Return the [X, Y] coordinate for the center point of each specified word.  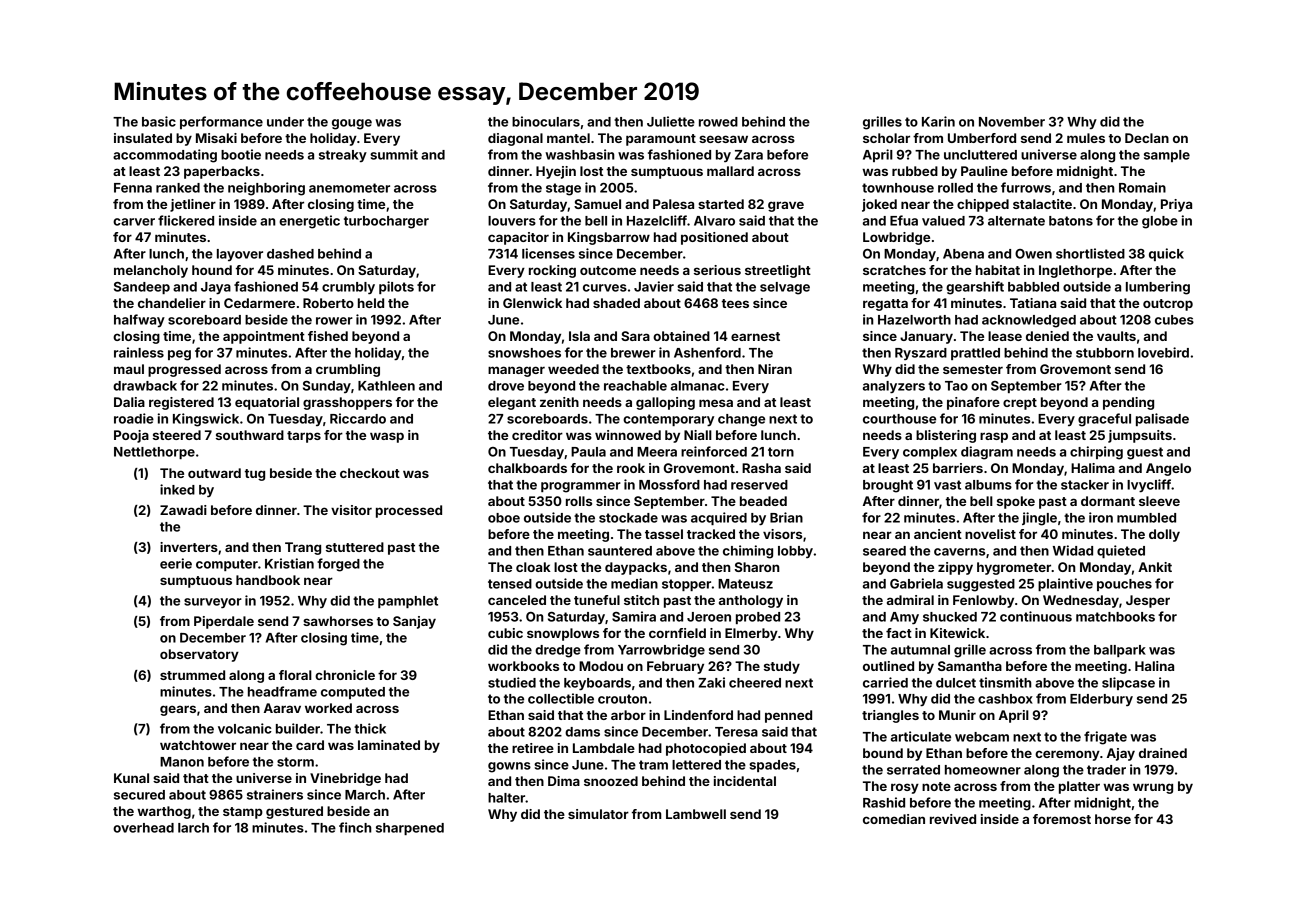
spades [772, 766]
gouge [352, 124]
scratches [894, 270]
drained [1163, 753]
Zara [749, 155]
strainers [275, 794]
